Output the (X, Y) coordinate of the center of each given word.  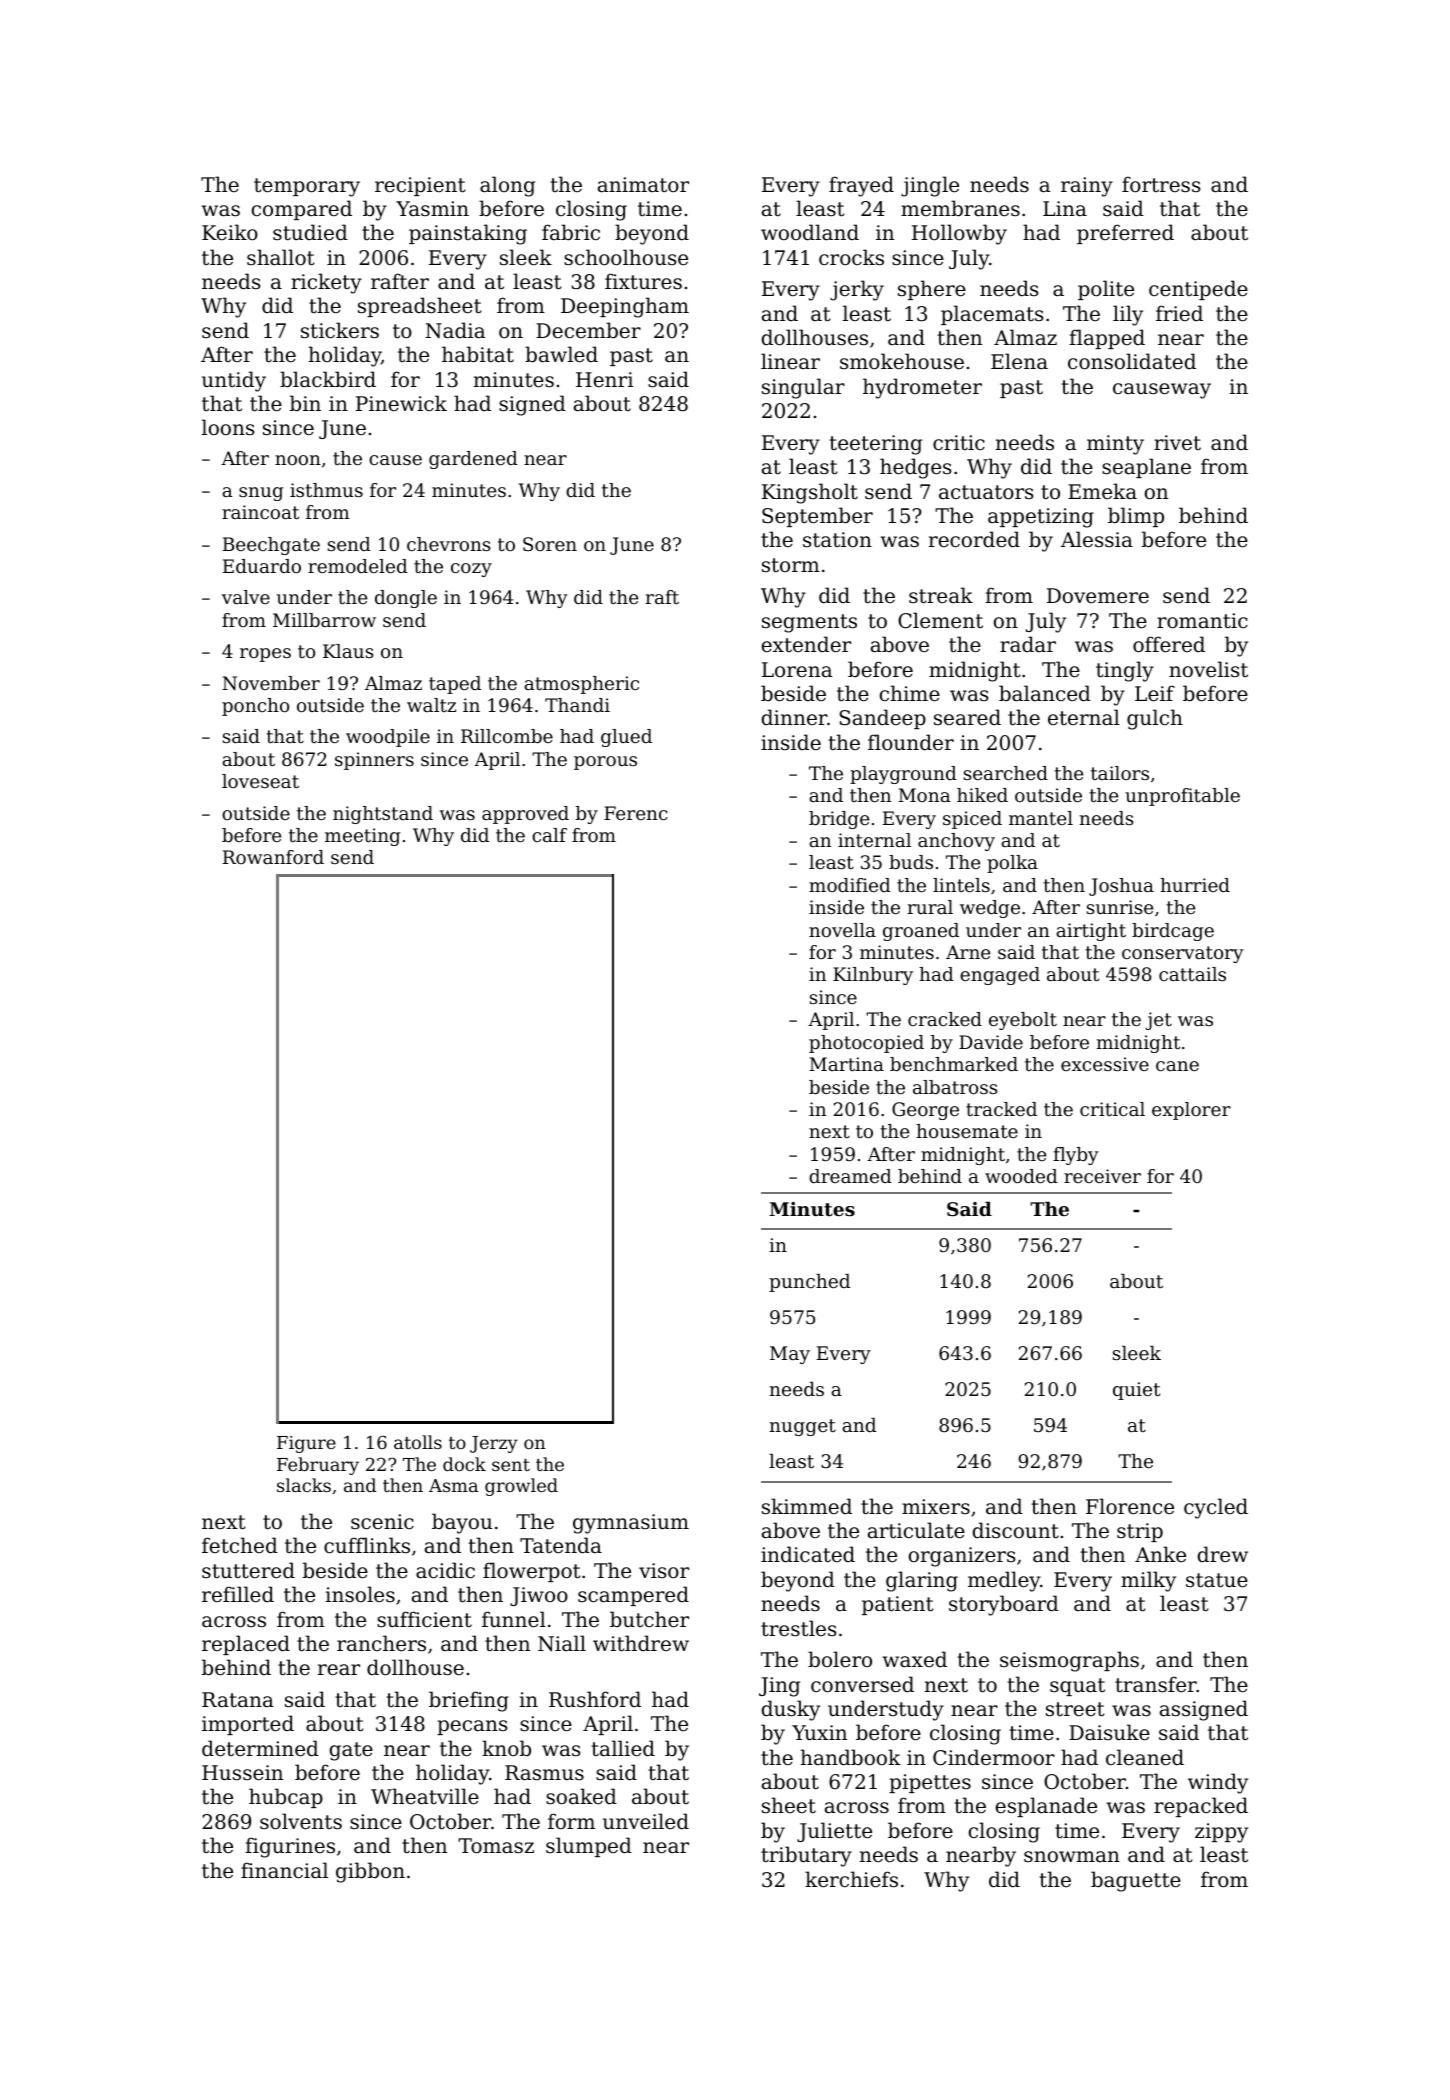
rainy (1087, 187)
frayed (861, 186)
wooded (1021, 1176)
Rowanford (273, 857)
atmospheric (581, 685)
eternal (1084, 717)
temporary (307, 187)
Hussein (242, 1773)
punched (809, 1283)
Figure (306, 1444)
